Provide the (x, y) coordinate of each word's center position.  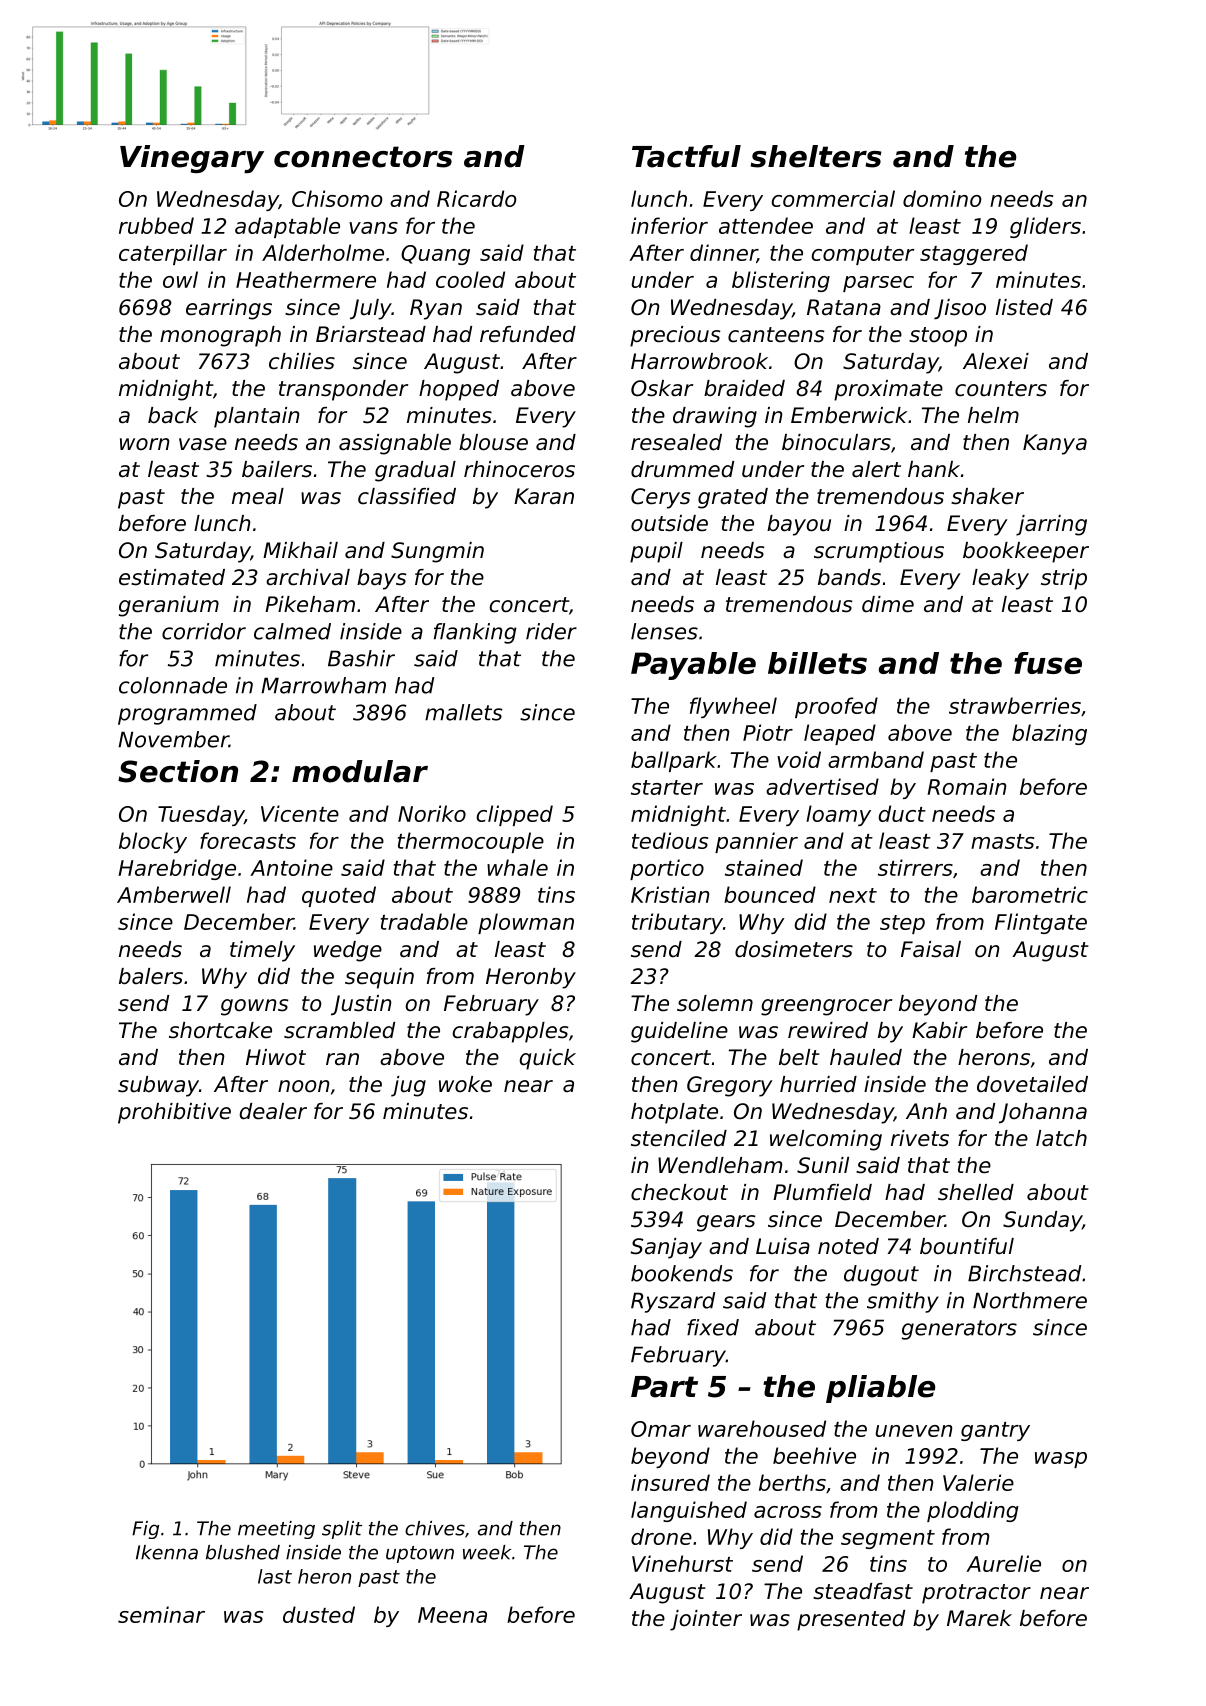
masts (1002, 841)
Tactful (686, 156)
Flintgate (1041, 923)
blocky (153, 842)
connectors (363, 157)
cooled (470, 279)
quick (548, 1059)
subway (158, 1086)
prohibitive (174, 1113)
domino (942, 198)
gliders (1045, 227)
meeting (276, 1530)
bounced (770, 894)
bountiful (967, 1246)
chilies (302, 361)
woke (465, 1084)
